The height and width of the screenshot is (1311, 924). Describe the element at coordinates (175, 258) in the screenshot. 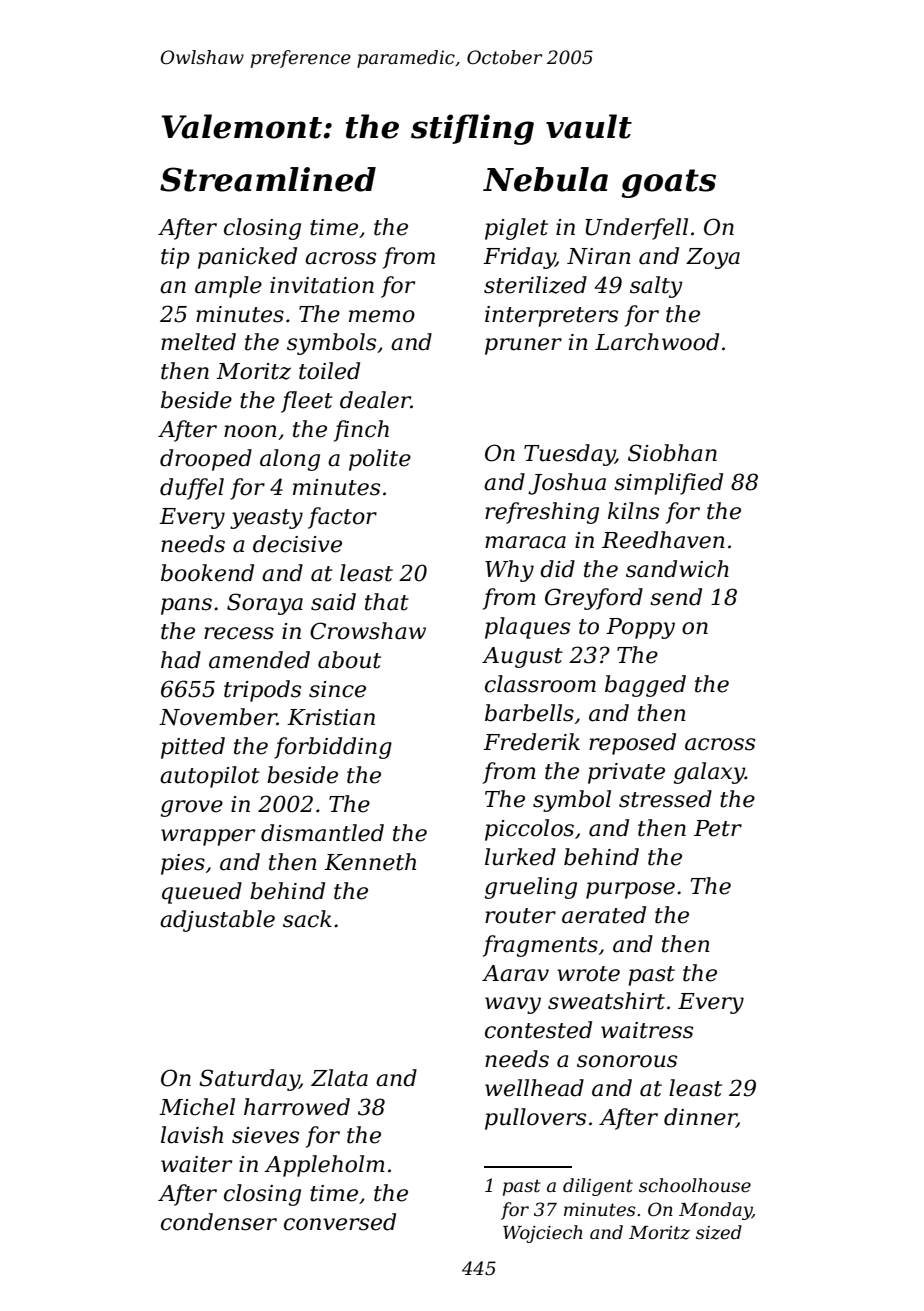

I see `tip` at that location.
